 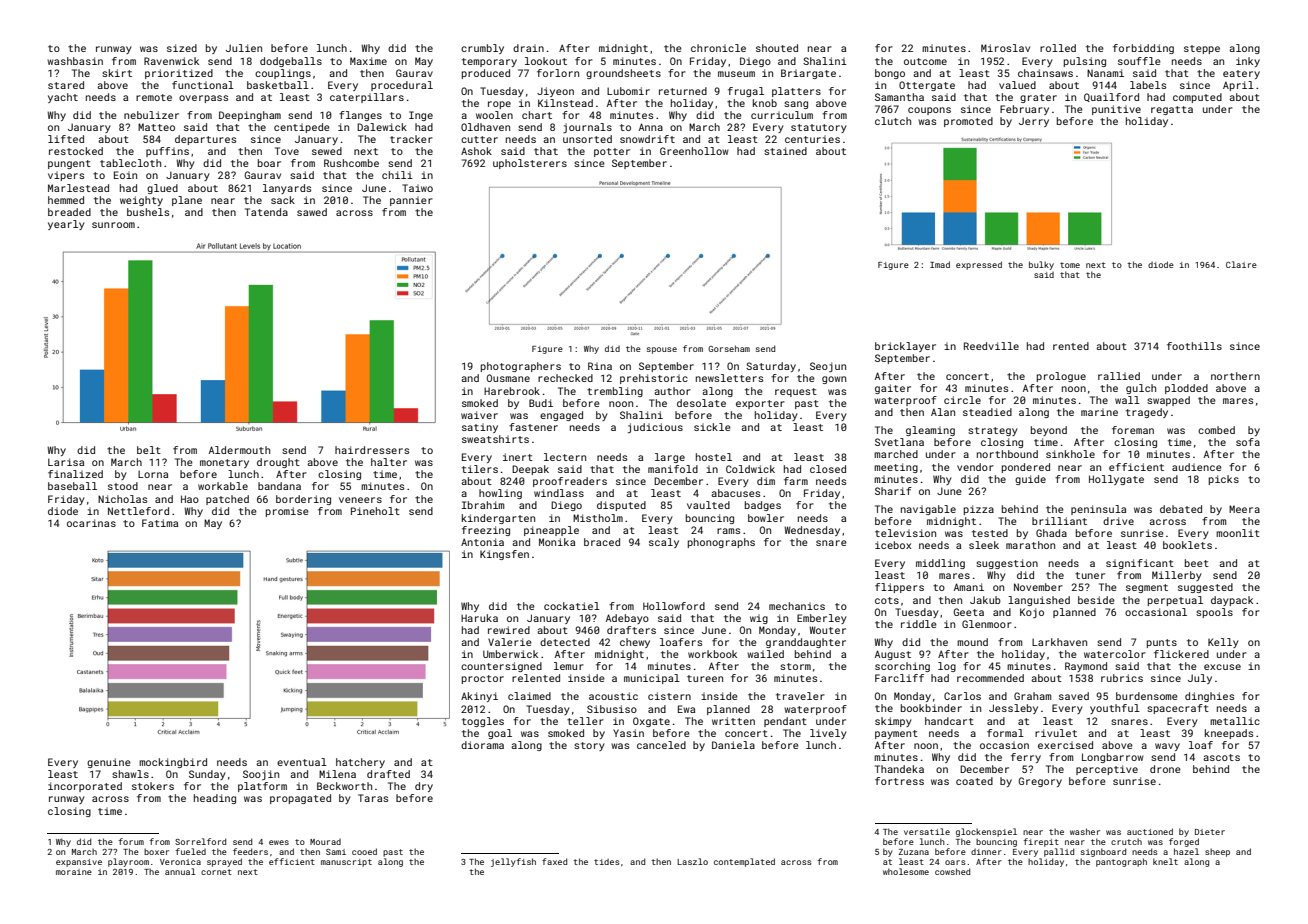 I want to click on desolate, so click(x=701, y=403).
